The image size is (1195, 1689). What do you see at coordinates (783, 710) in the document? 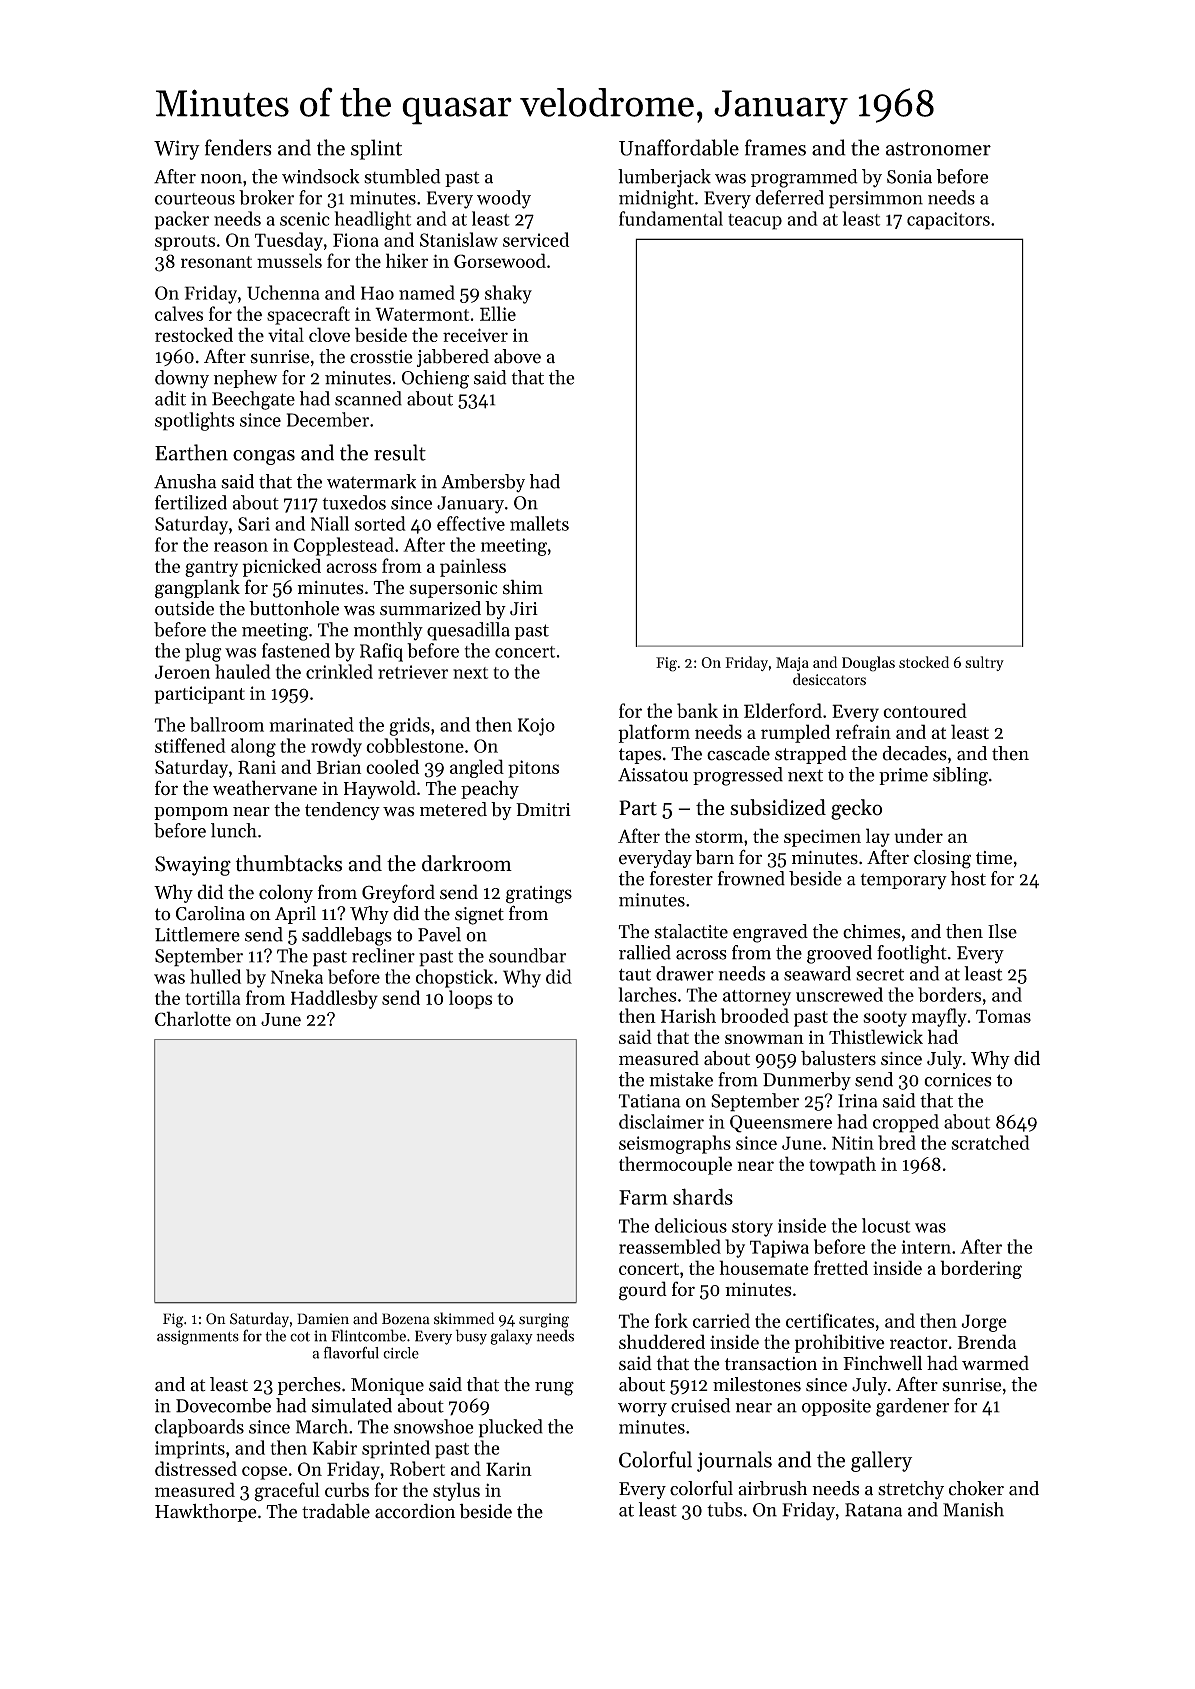
I see `Elderford` at bounding box center [783, 710].
